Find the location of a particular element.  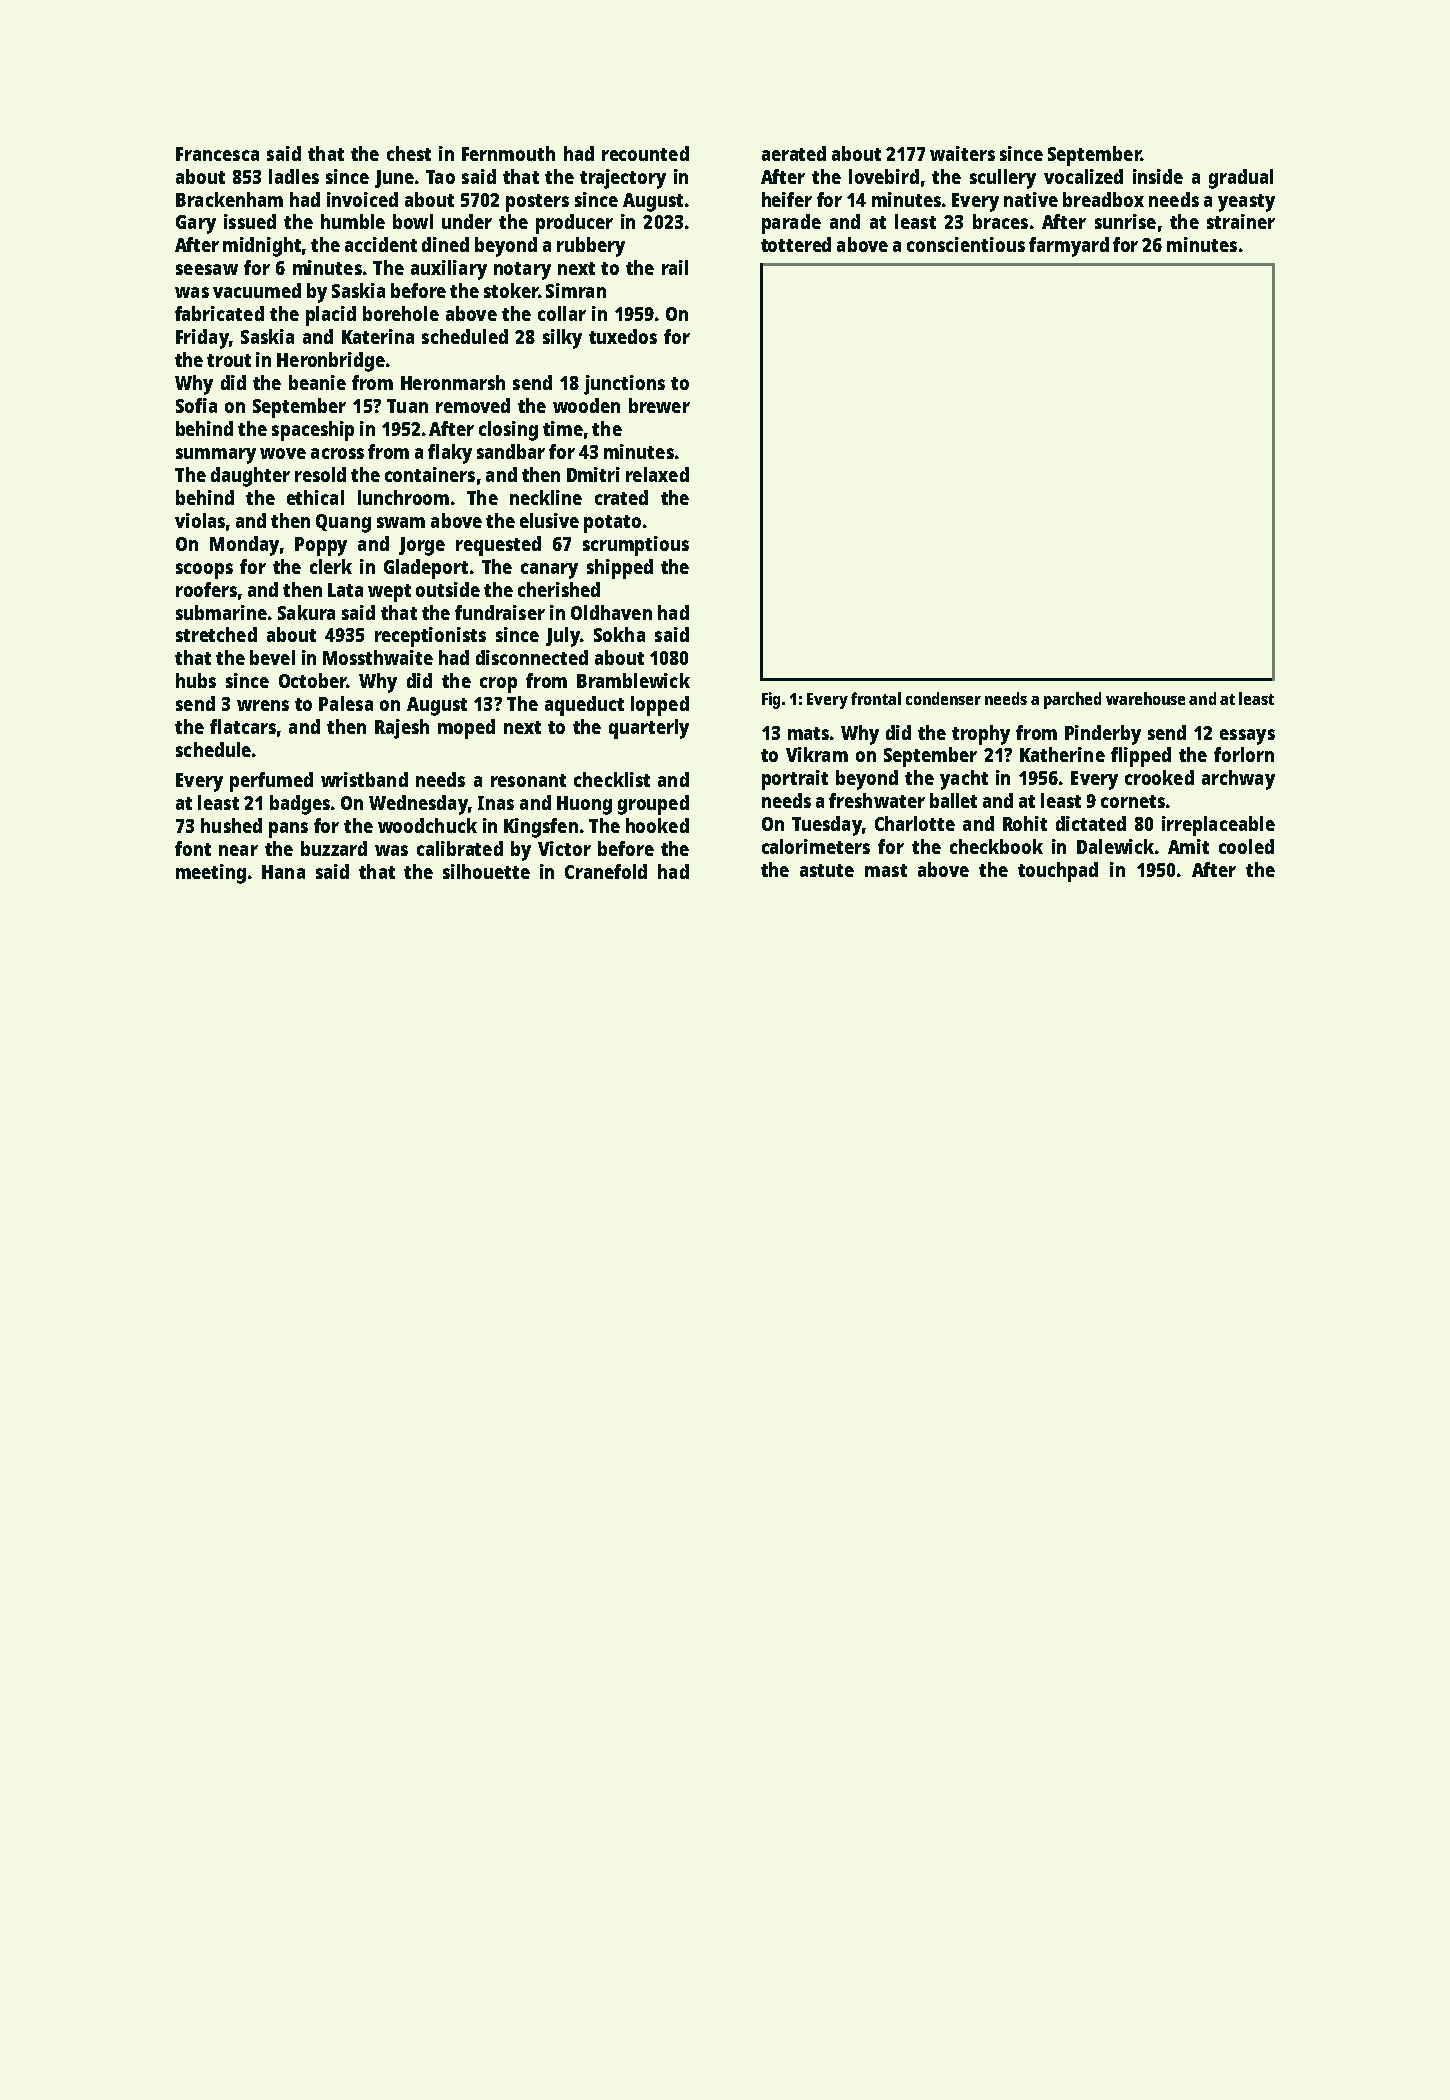

cornets is located at coordinates (1133, 801).
